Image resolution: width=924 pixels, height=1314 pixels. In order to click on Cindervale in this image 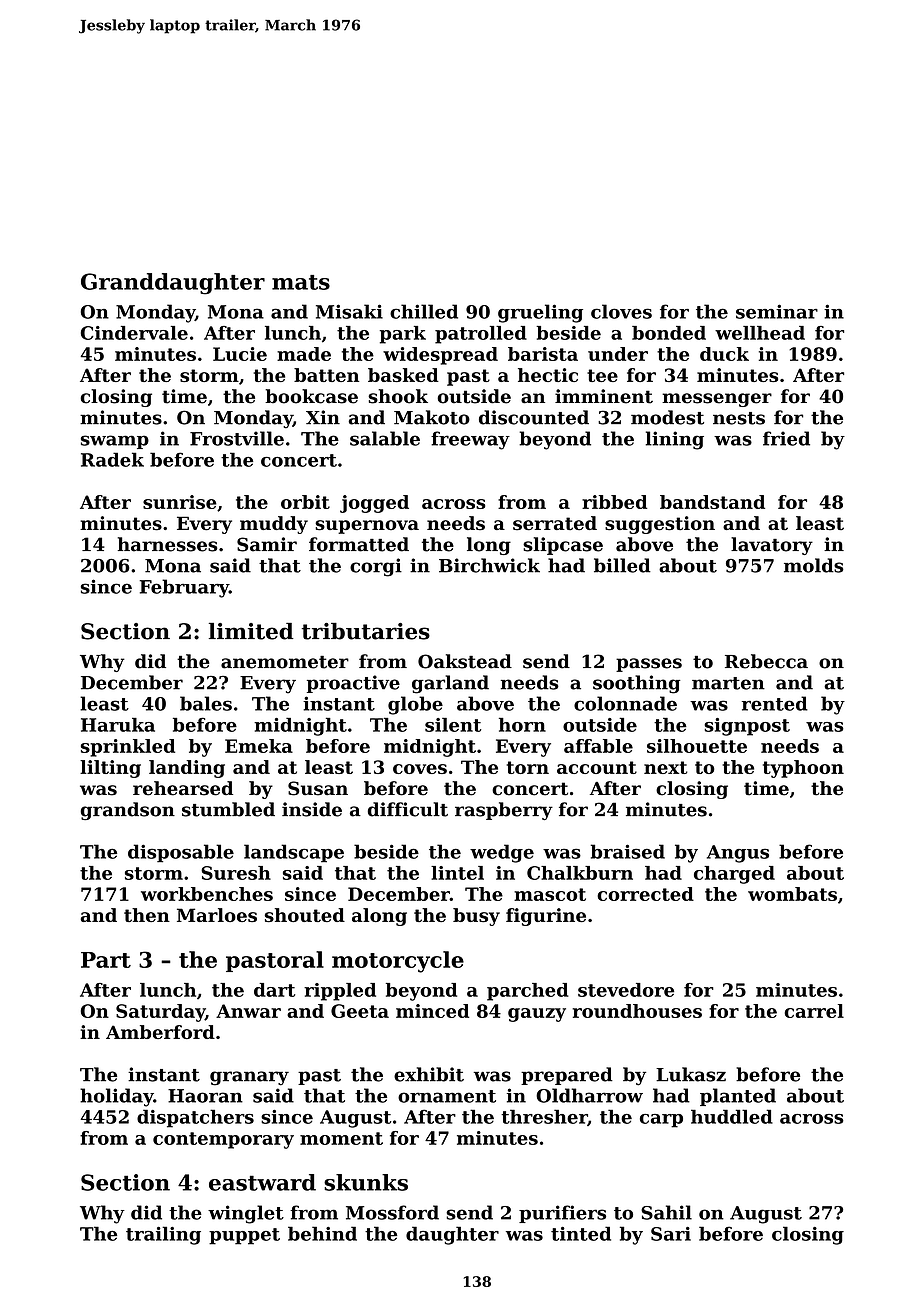, I will do `click(134, 333)`.
